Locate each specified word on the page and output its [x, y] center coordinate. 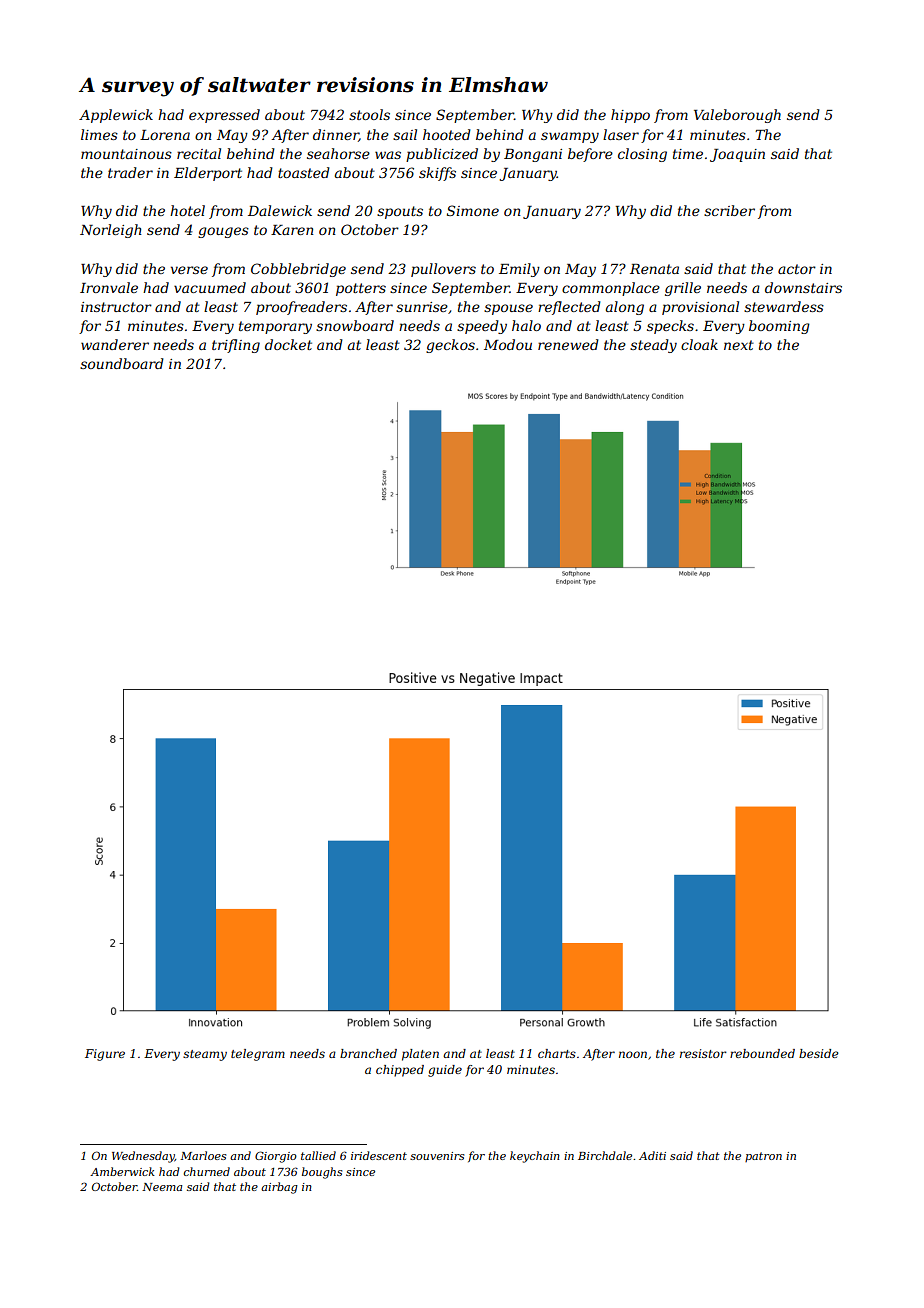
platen [420, 1055]
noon [633, 1054]
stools [369, 114]
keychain [535, 1157]
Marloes [203, 1155]
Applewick [116, 116]
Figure [105, 1055]
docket [288, 344]
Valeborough [737, 116]
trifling [236, 346]
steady [653, 346]
